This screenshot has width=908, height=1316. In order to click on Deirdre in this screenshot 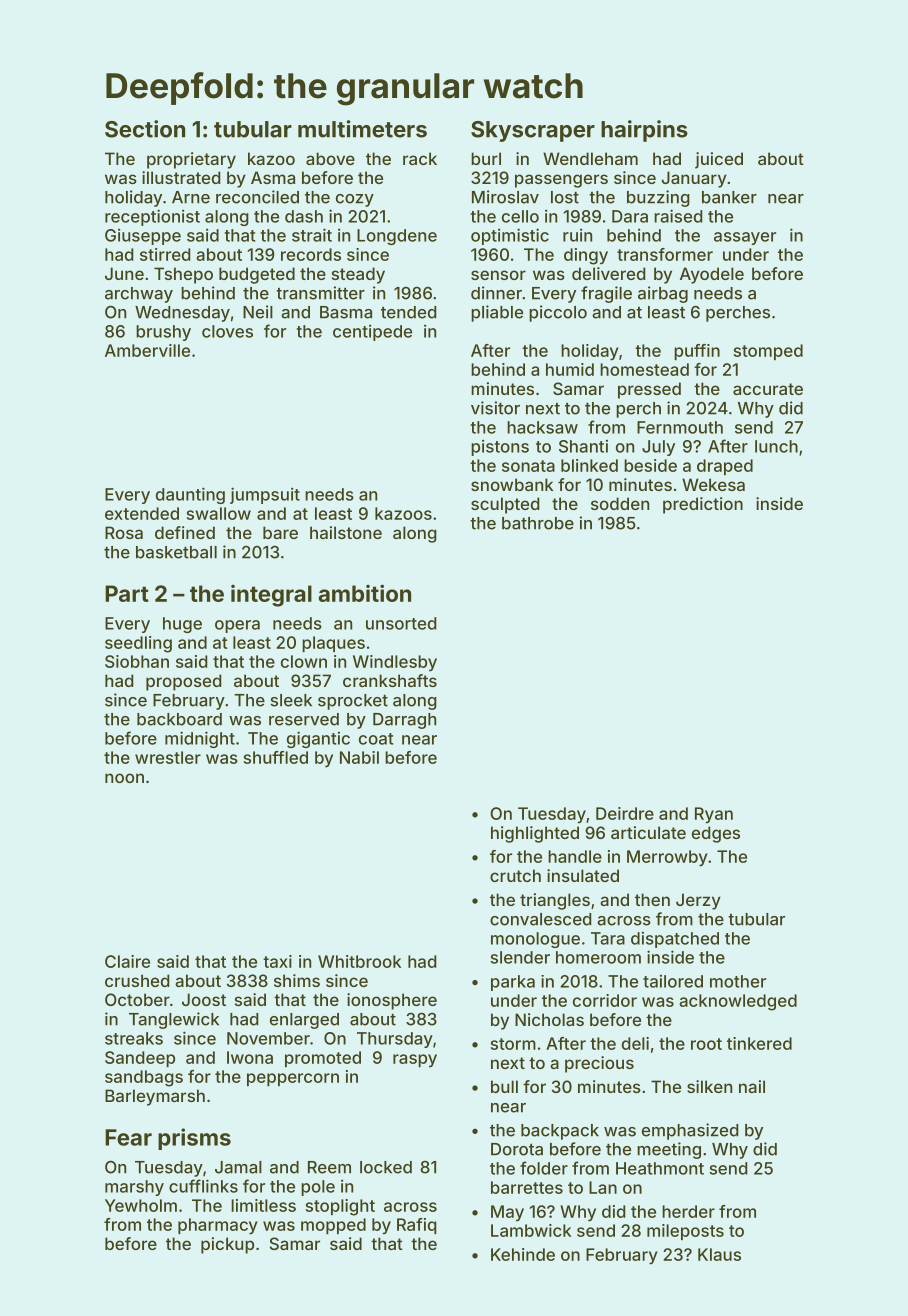, I will do `click(625, 813)`.
